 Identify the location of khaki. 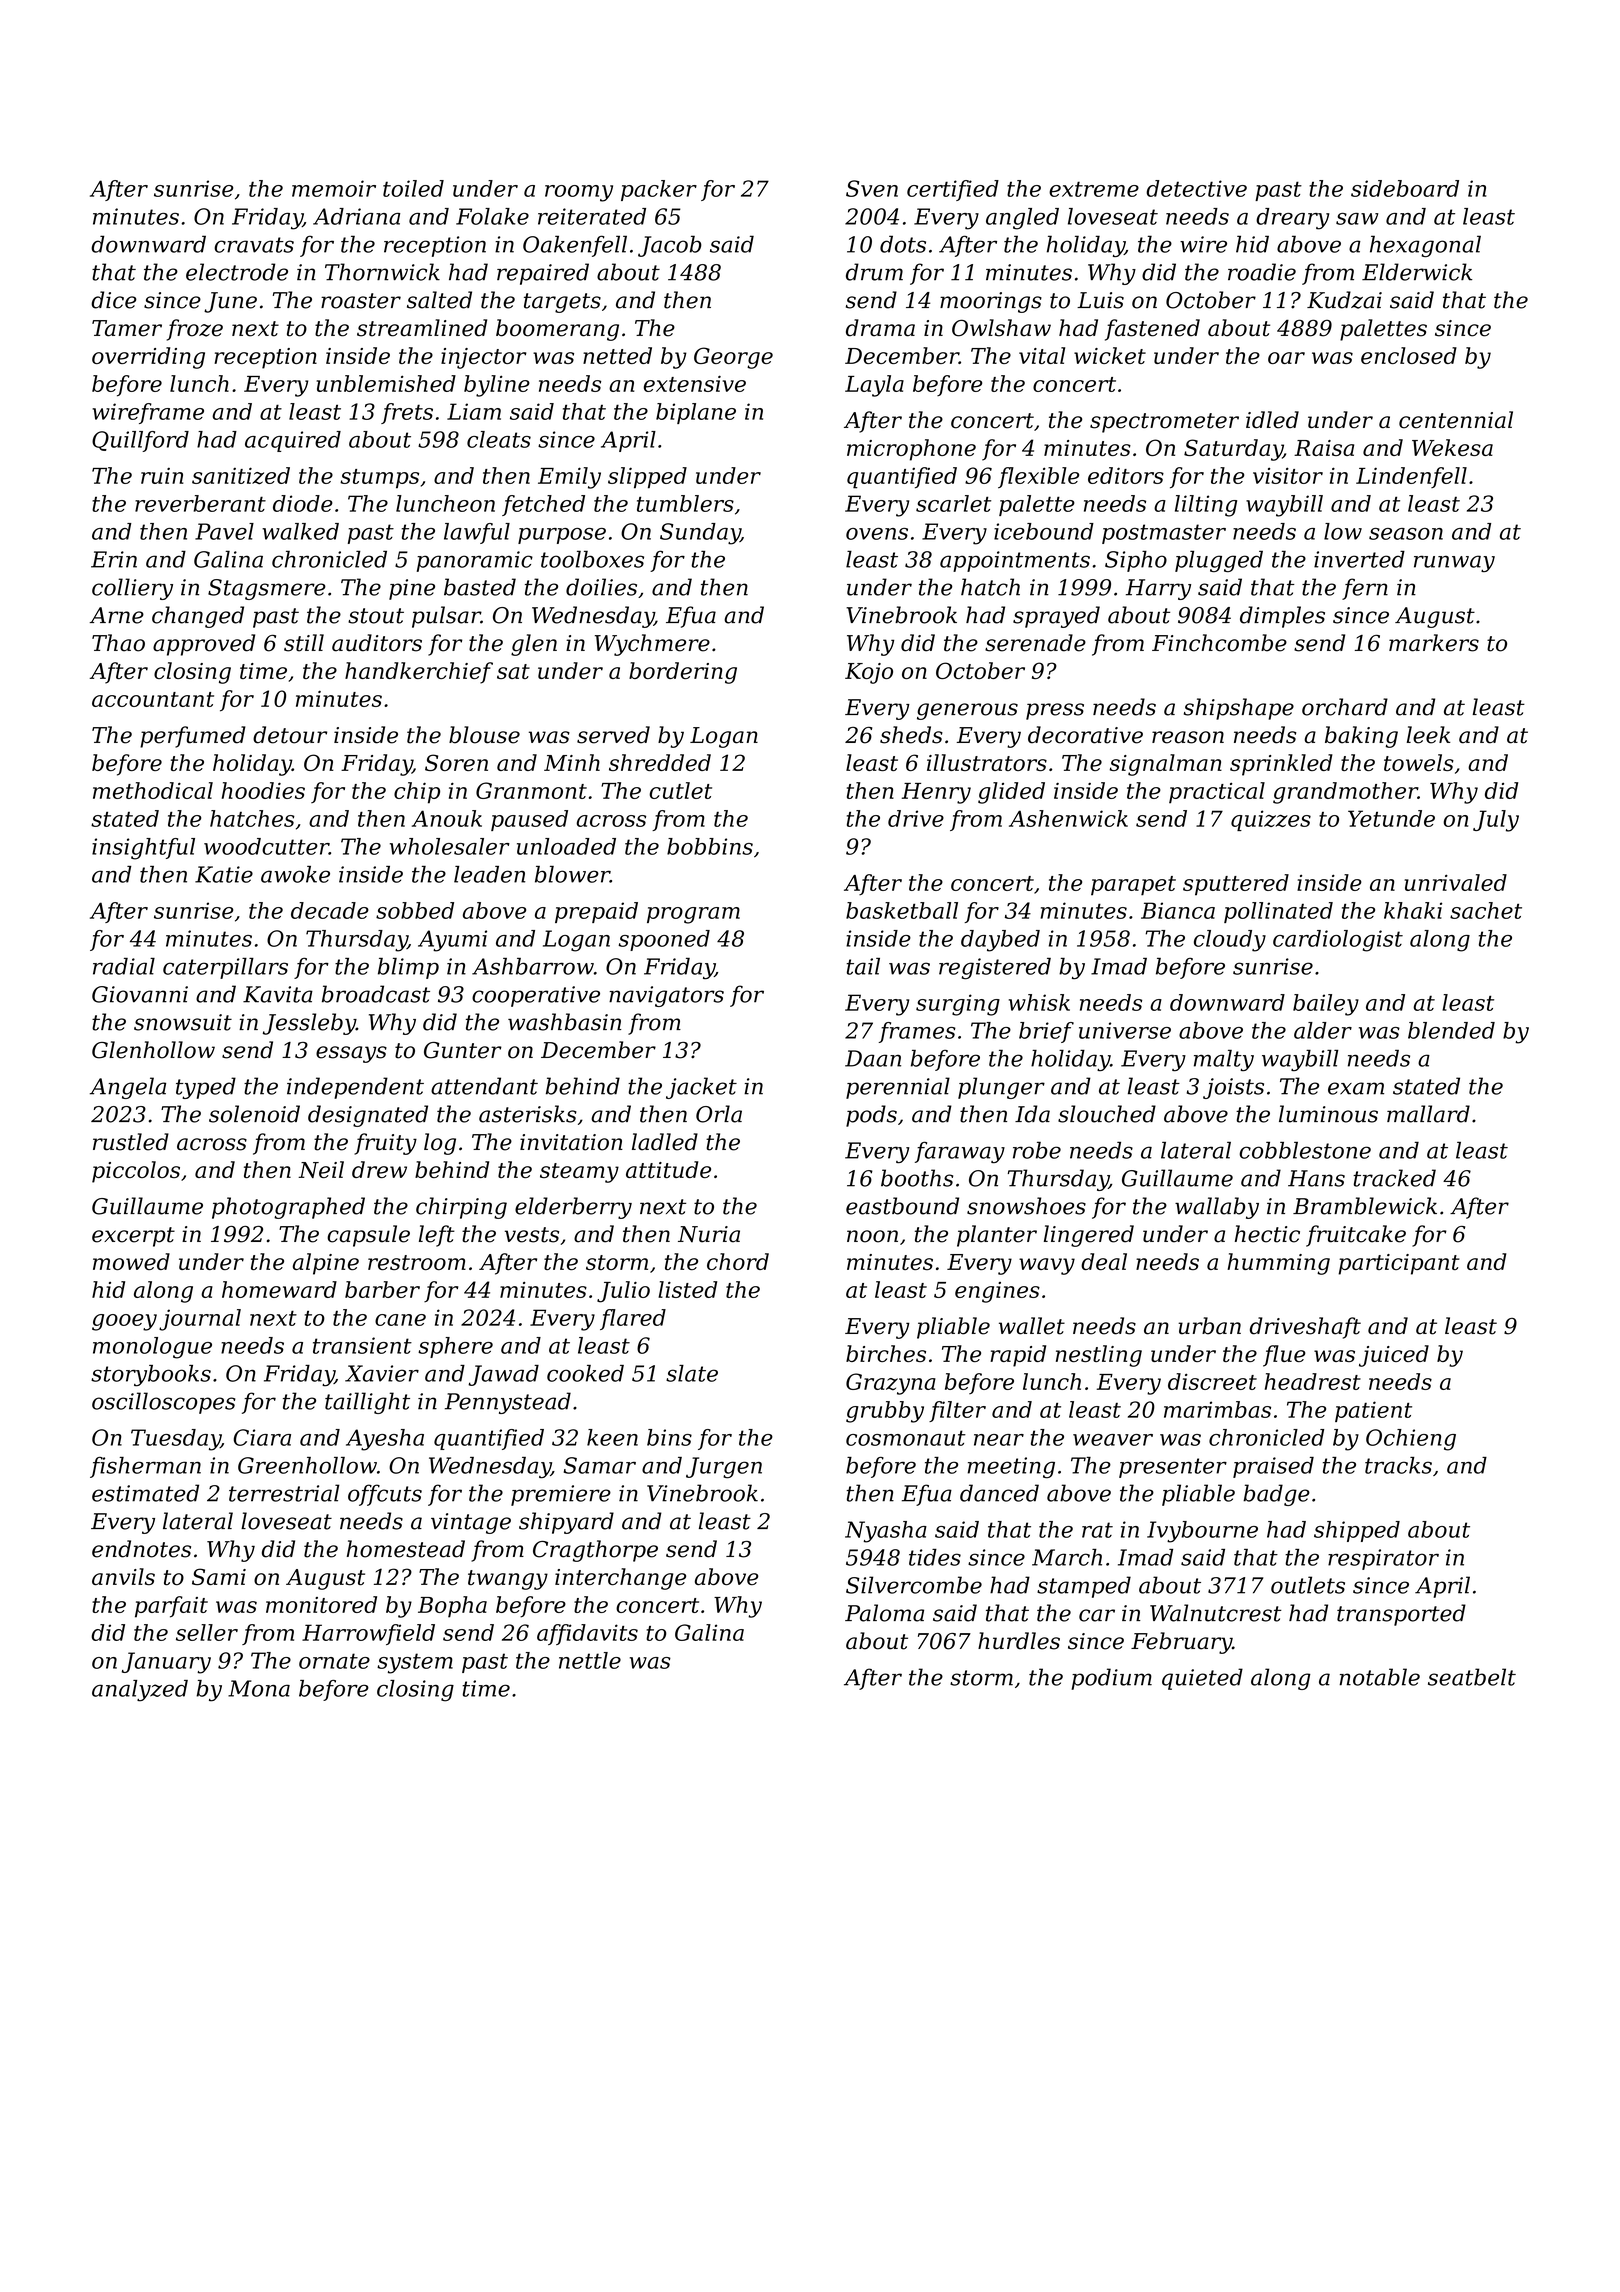
(1413, 910).
